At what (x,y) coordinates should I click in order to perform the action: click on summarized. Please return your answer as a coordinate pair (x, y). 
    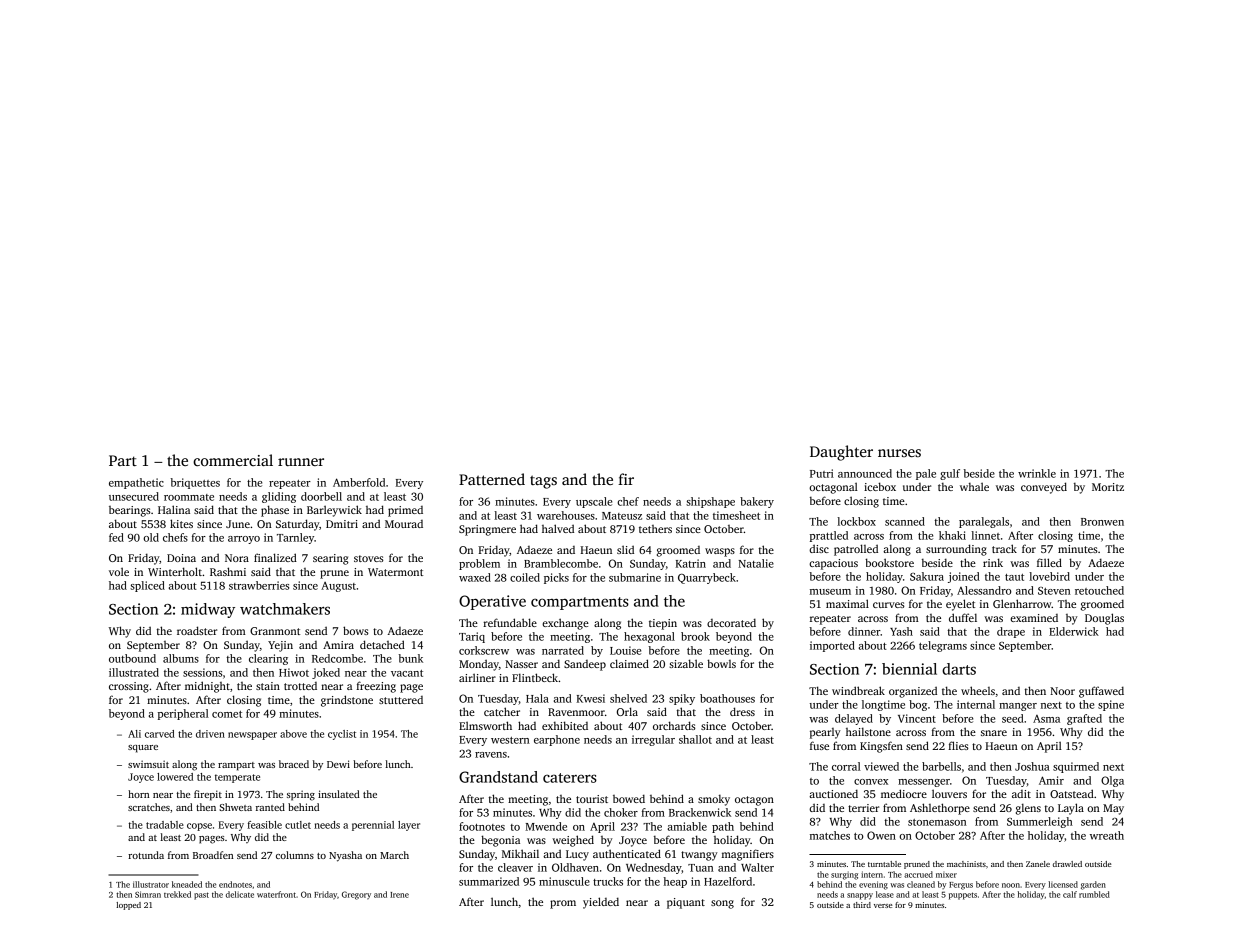
    Looking at the image, I should click on (489, 881).
